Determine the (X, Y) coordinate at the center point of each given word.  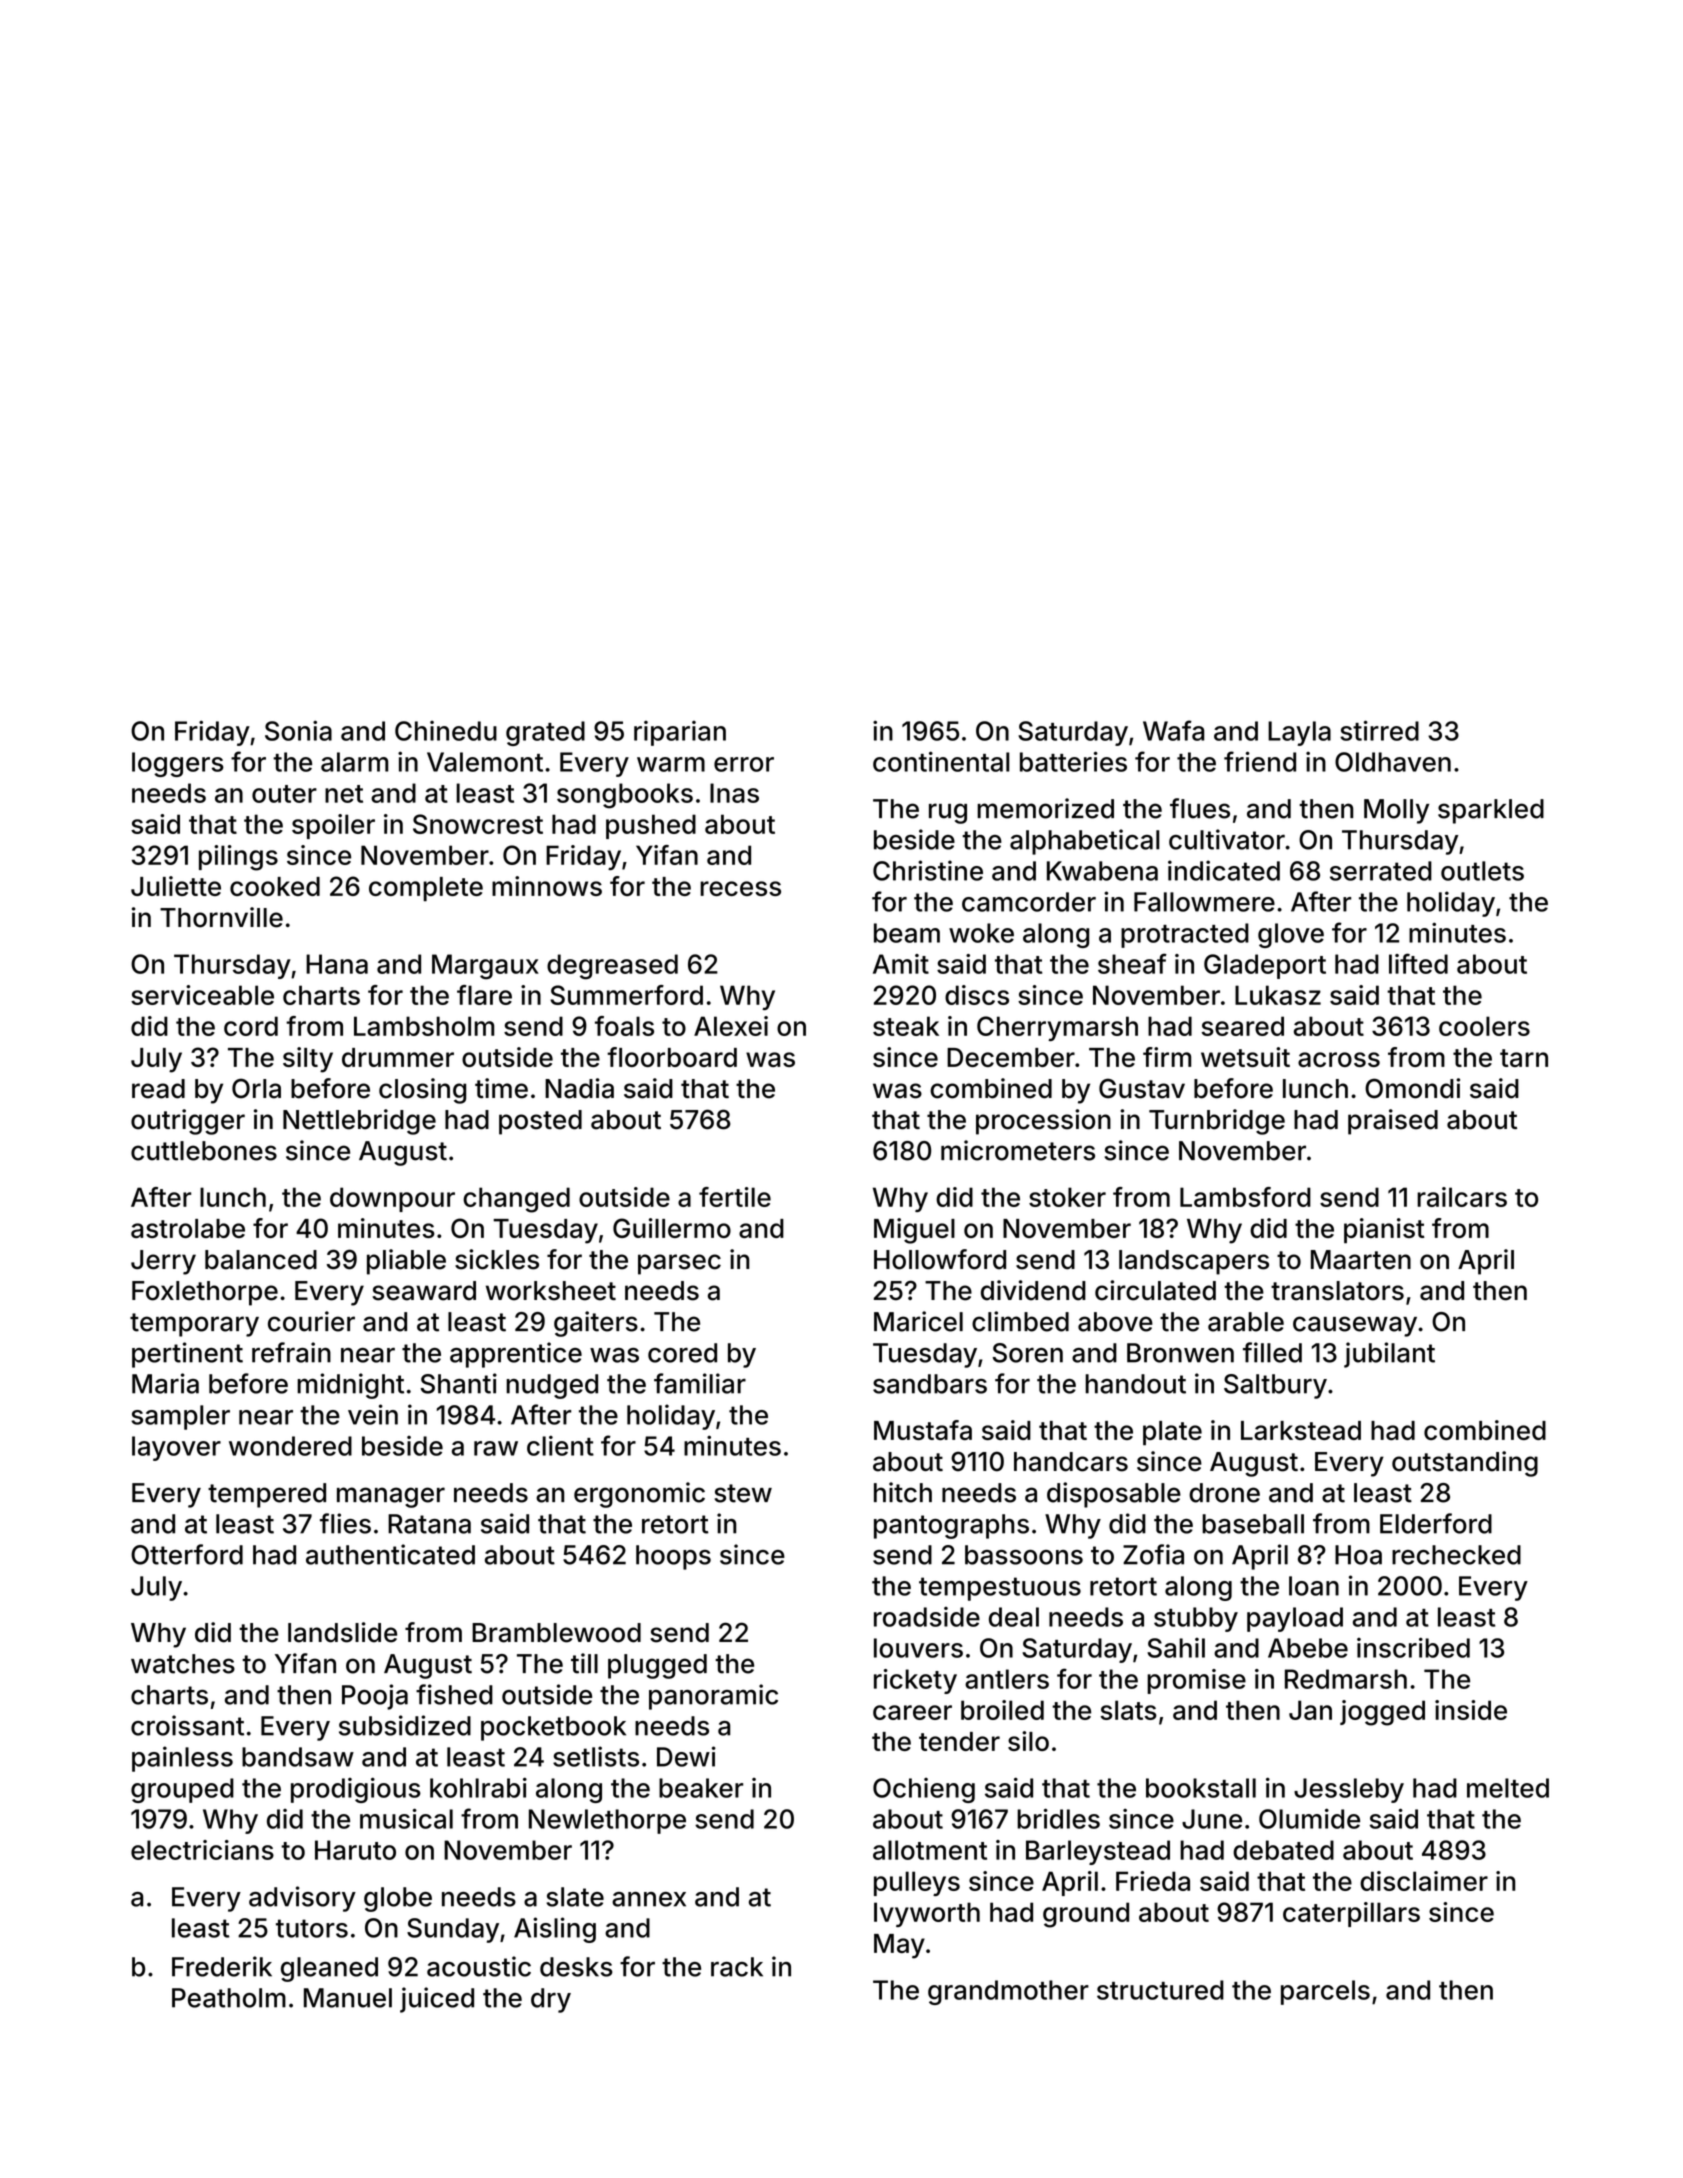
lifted (1418, 963)
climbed (1020, 1321)
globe (398, 1899)
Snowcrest (478, 824)
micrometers (1018, 1150)
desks (576, 1967)
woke (981, 933)
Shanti (459, 1383)
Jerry (163, 1262)
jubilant (1389, 1355)
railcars (1462, 1197)
